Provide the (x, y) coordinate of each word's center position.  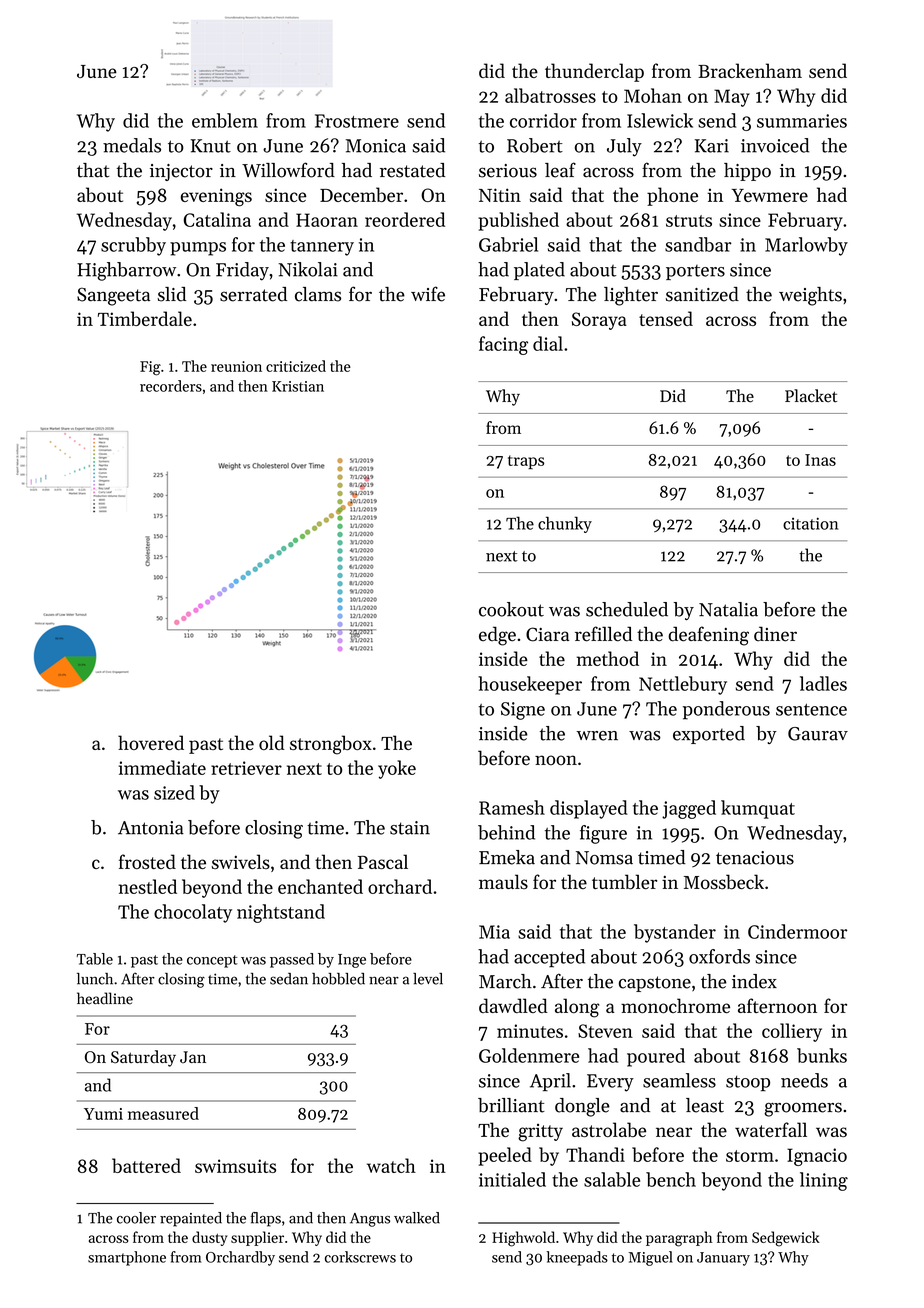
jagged (689, 809)
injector (181, 172)
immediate (162, 767)
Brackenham (750, 70)
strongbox (331, 745)
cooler (136, 1218)
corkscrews (360, 1257)
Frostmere (357, 121)
